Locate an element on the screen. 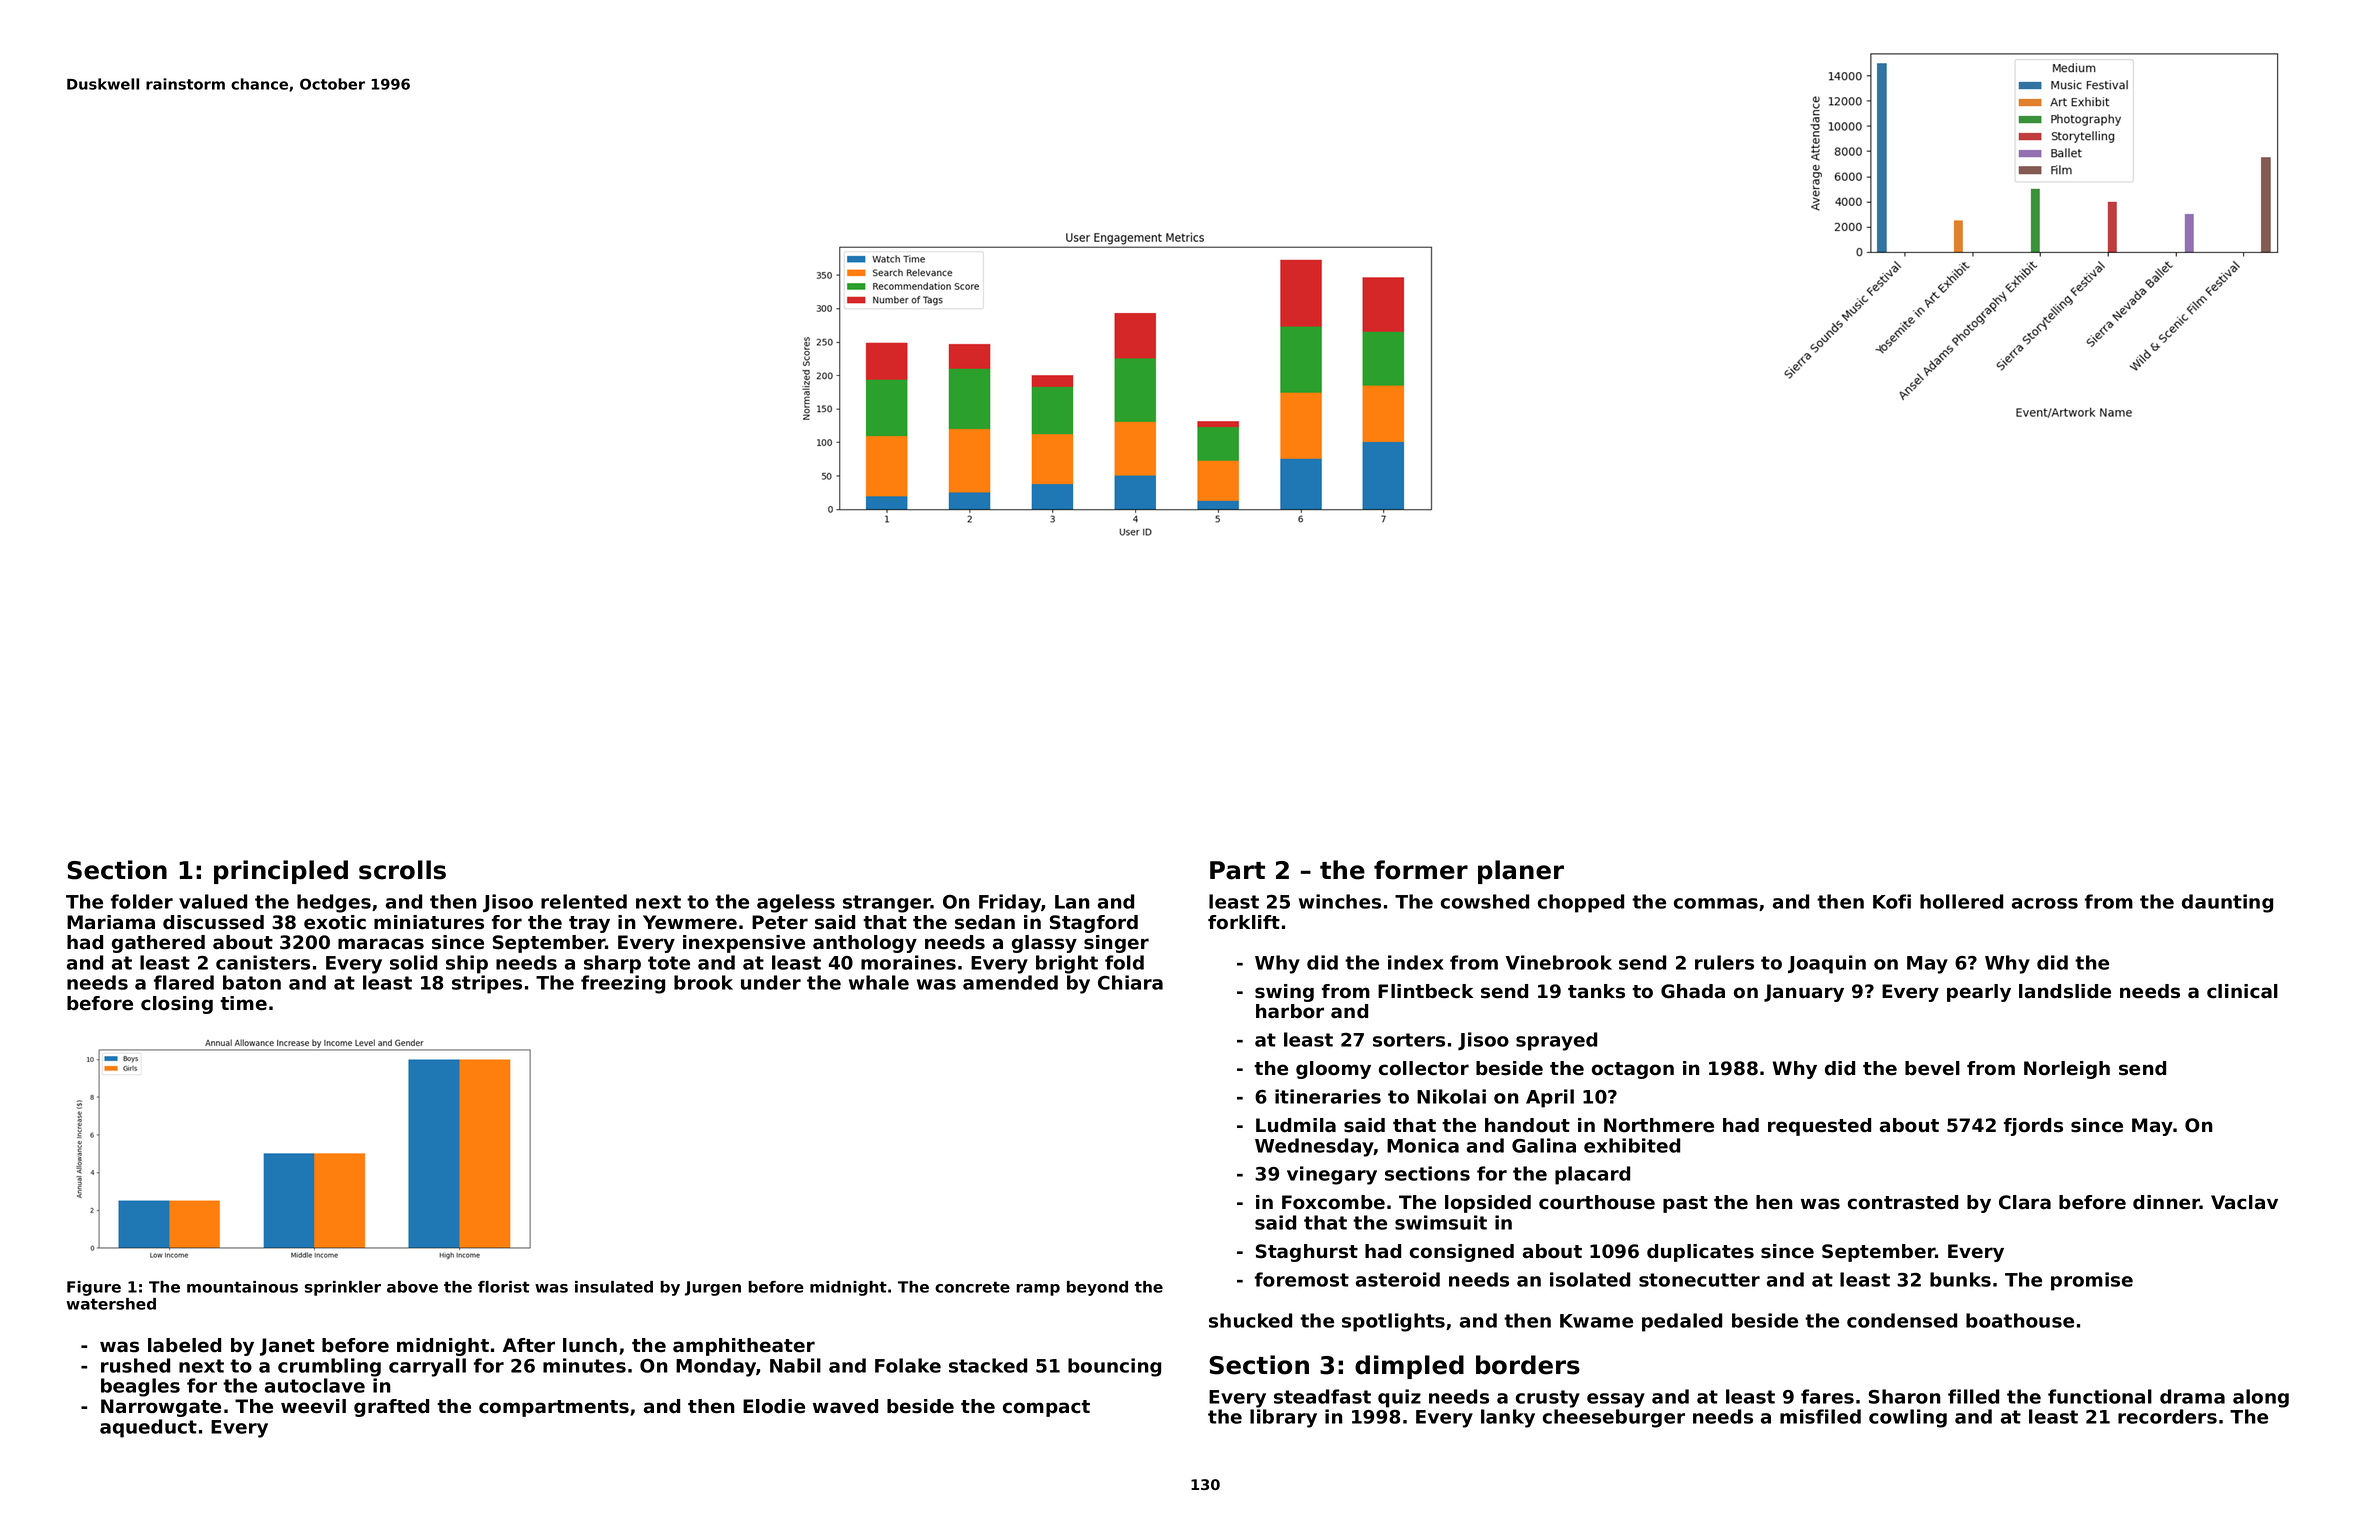  ageless is located at coordinates (796, 903).
